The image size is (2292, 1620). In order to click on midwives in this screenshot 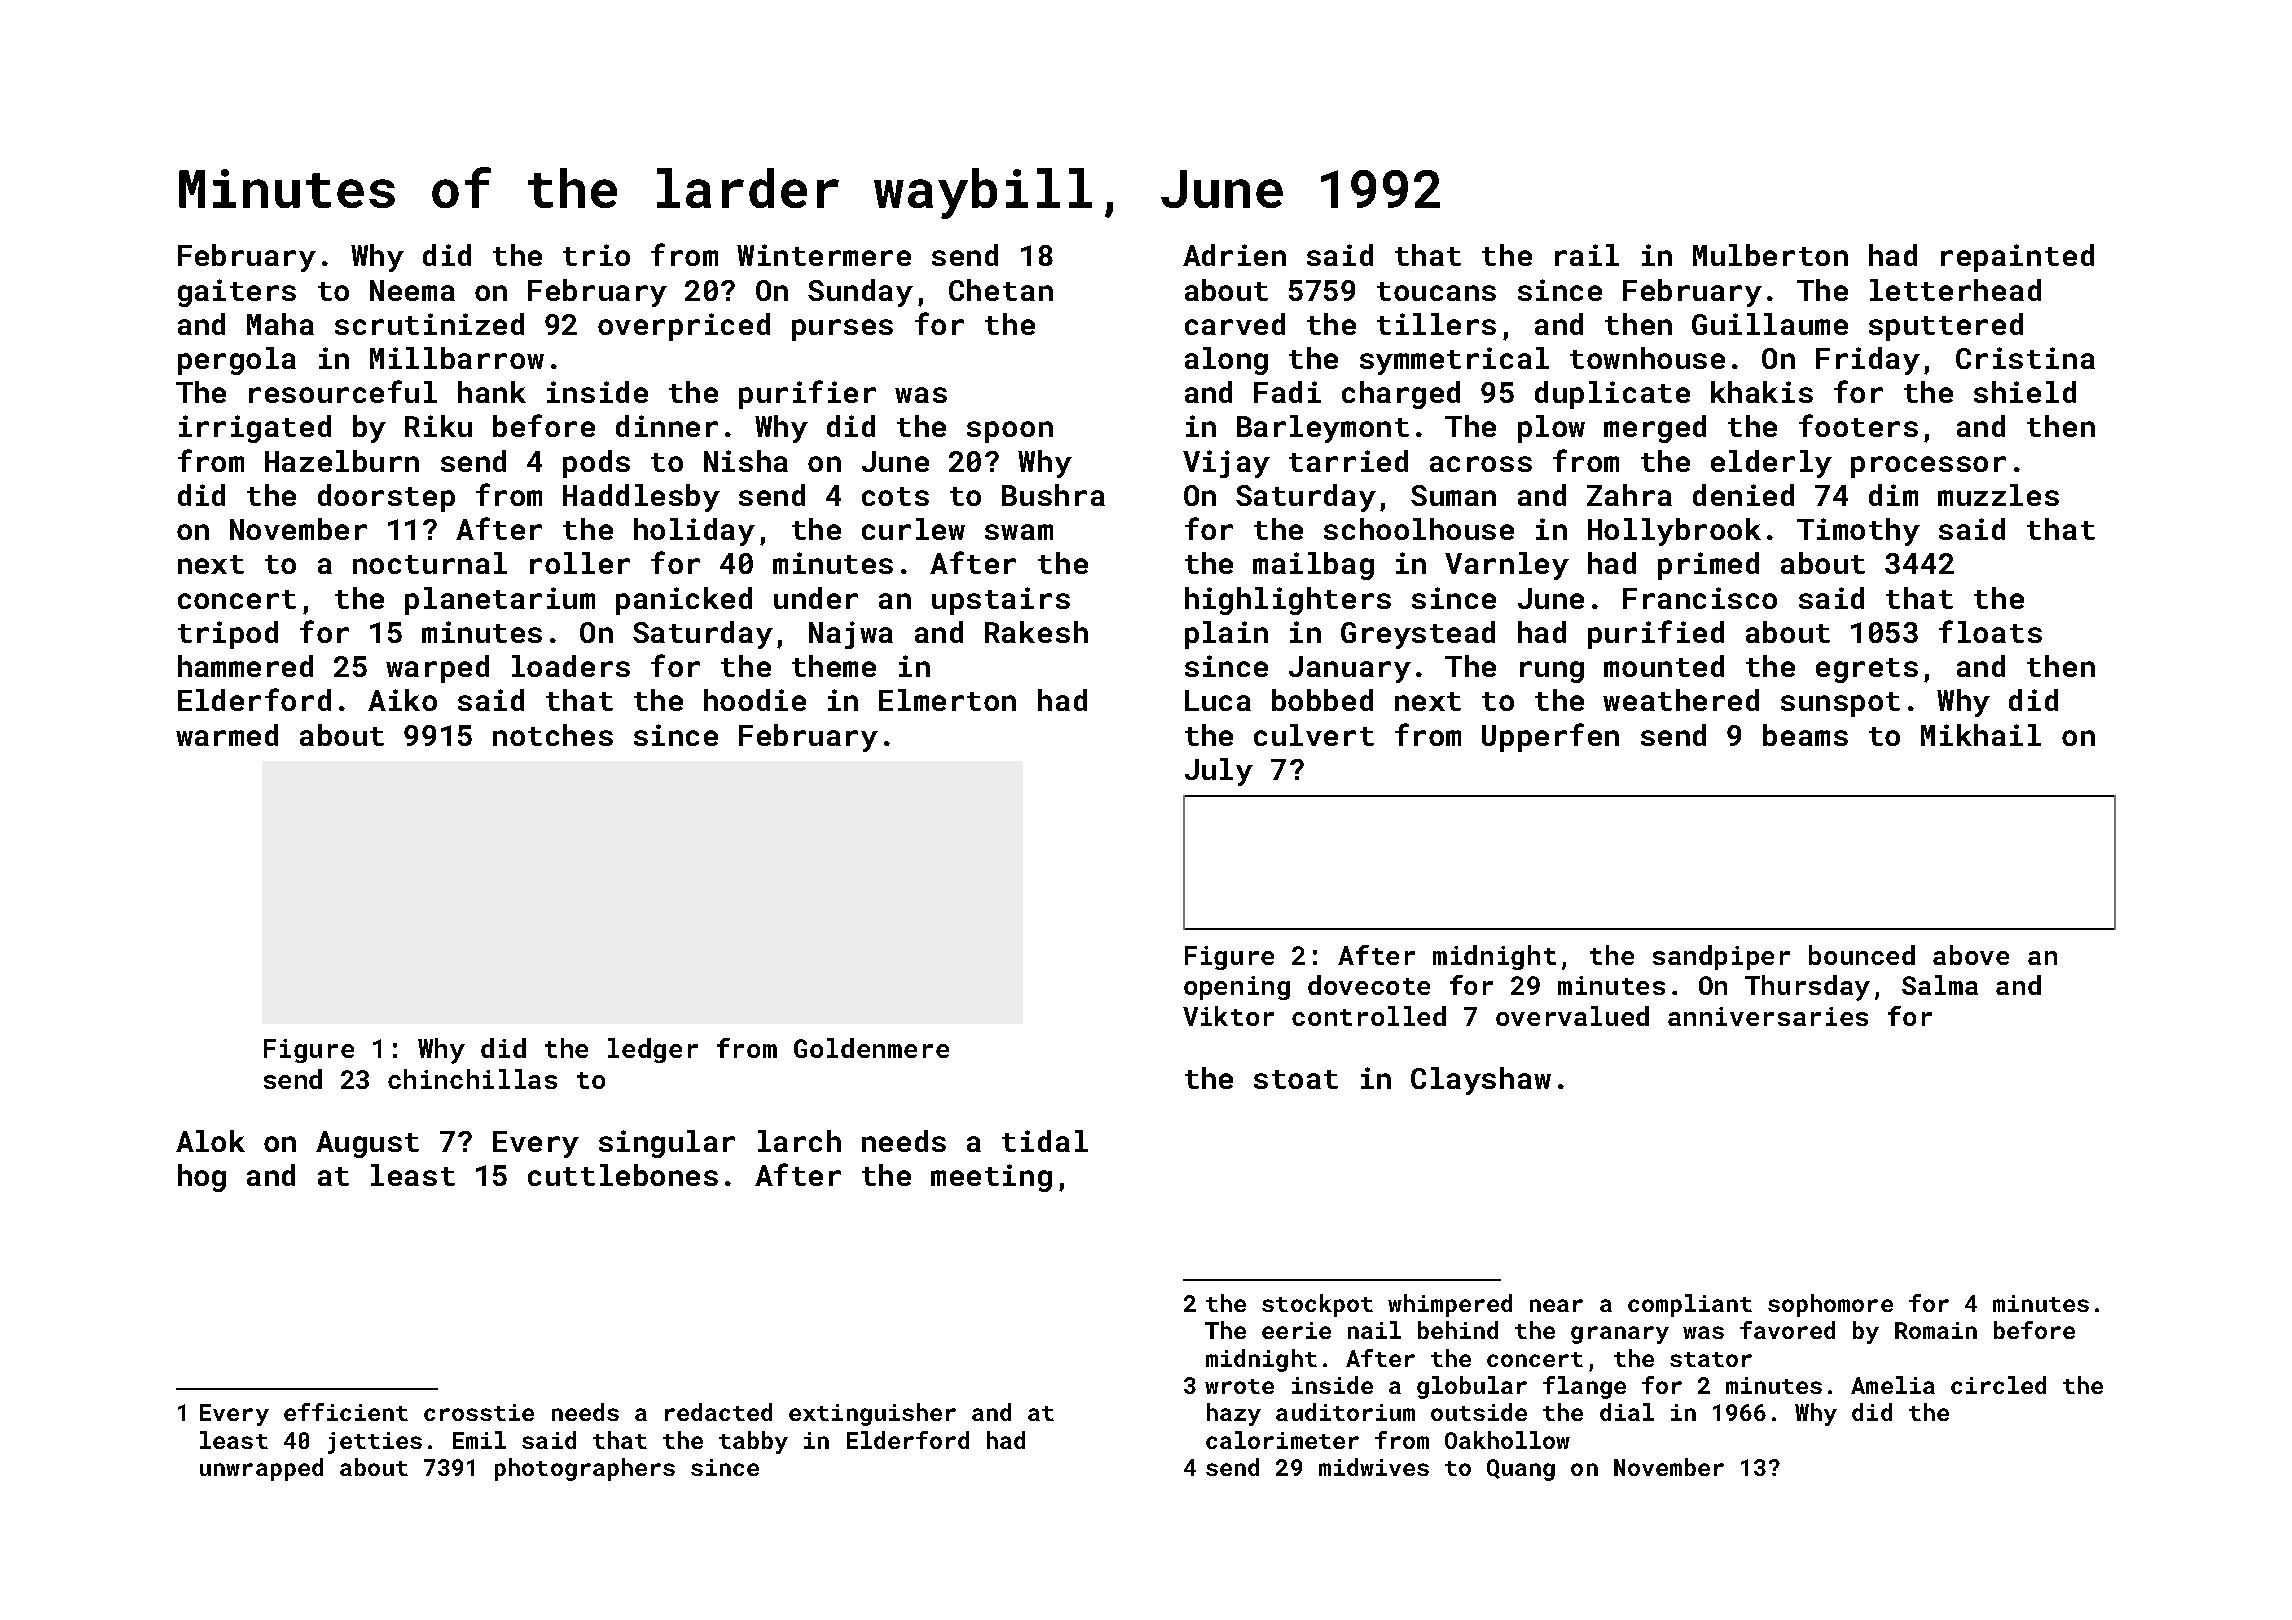, I will do `click(1374, 1467)`.
